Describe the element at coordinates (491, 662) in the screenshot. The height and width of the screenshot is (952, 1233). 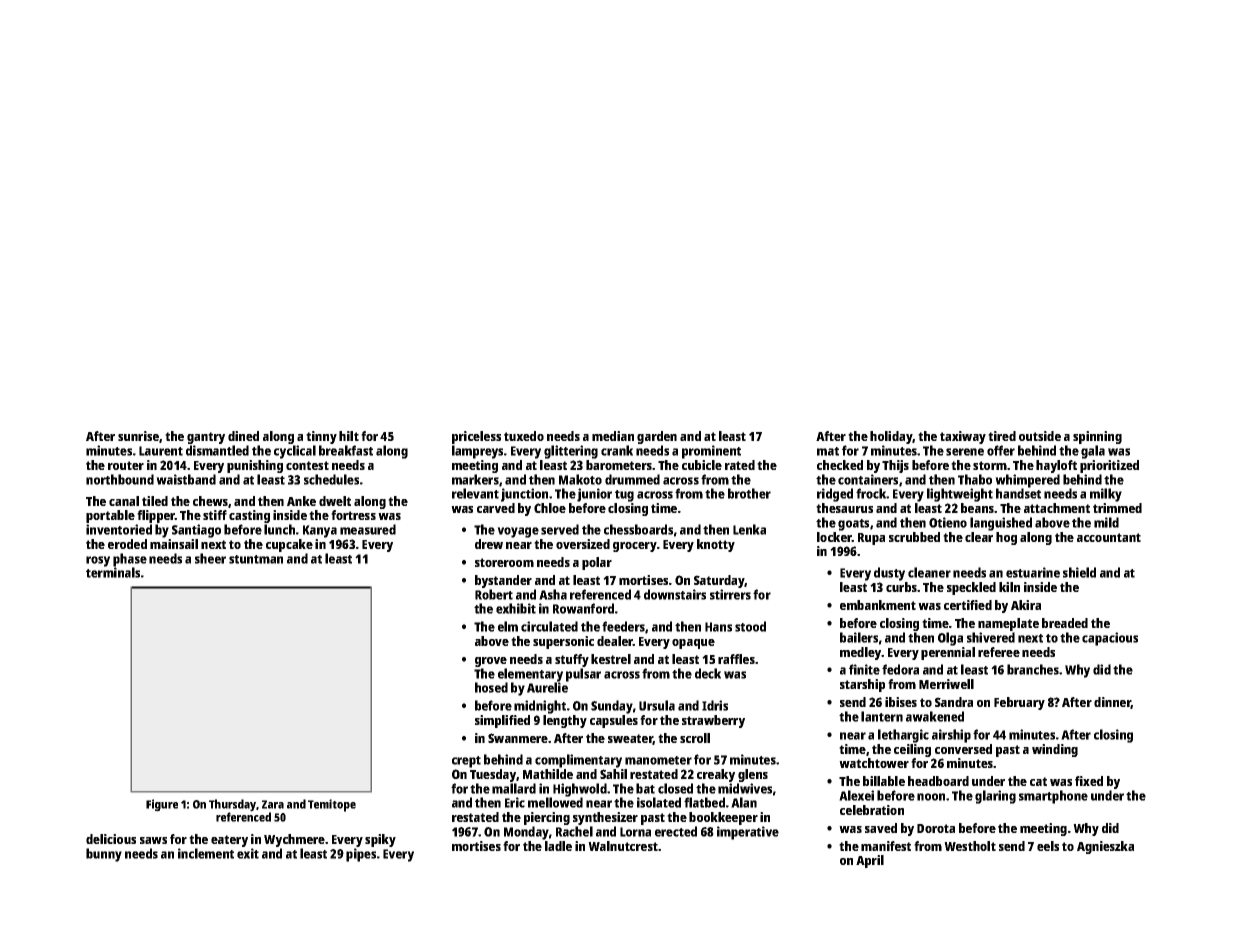
I see `grove` at that location.
